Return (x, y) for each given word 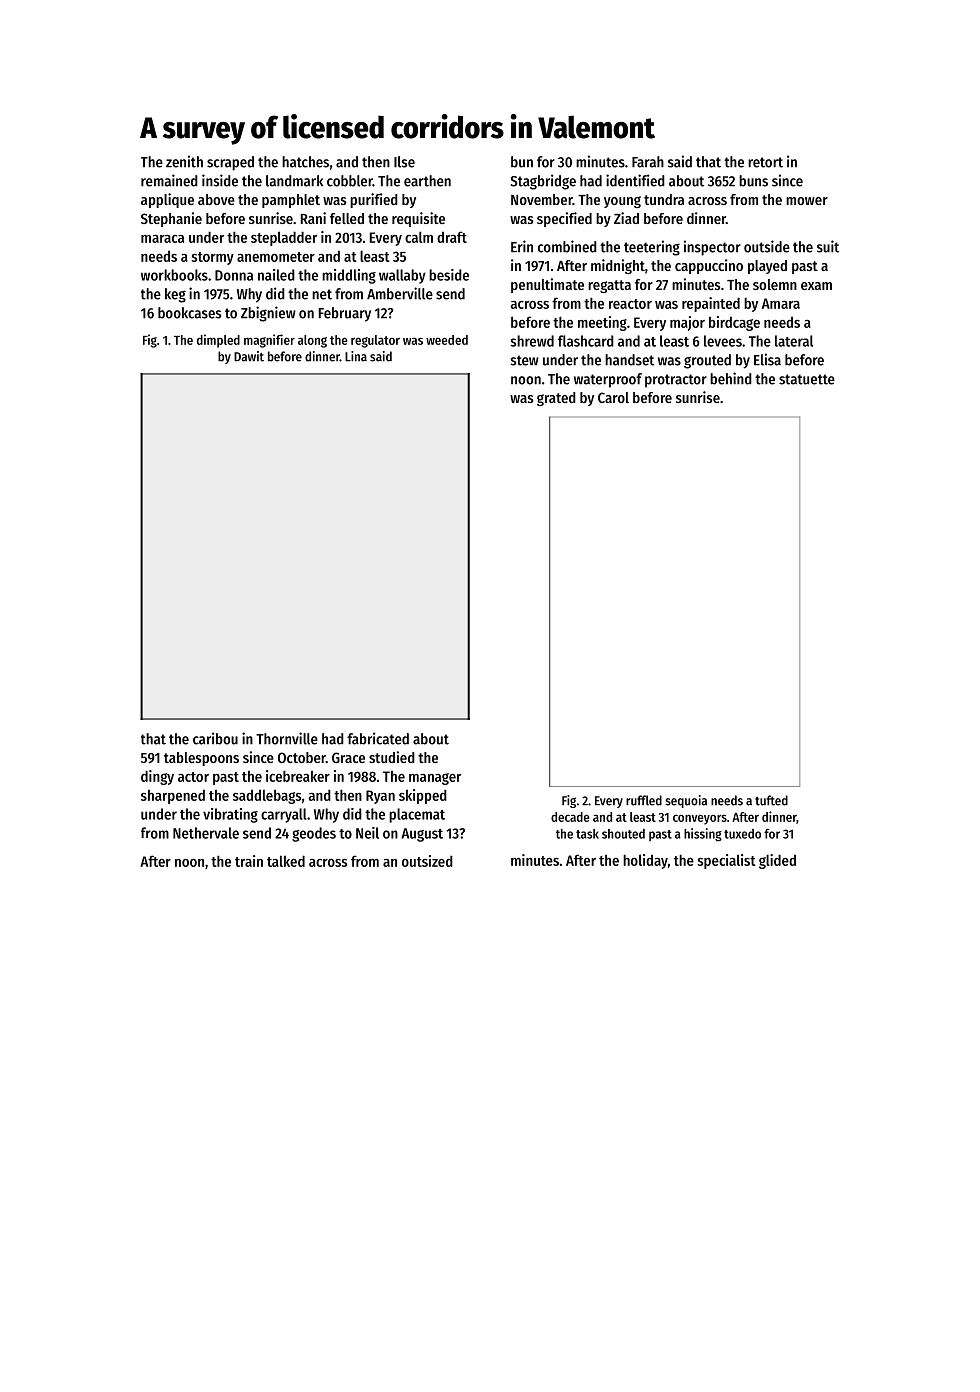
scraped (230, 163)
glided (777, 861)
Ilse (404, 162)
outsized (427, 861)
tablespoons (201, 759)
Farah (648, 162)
